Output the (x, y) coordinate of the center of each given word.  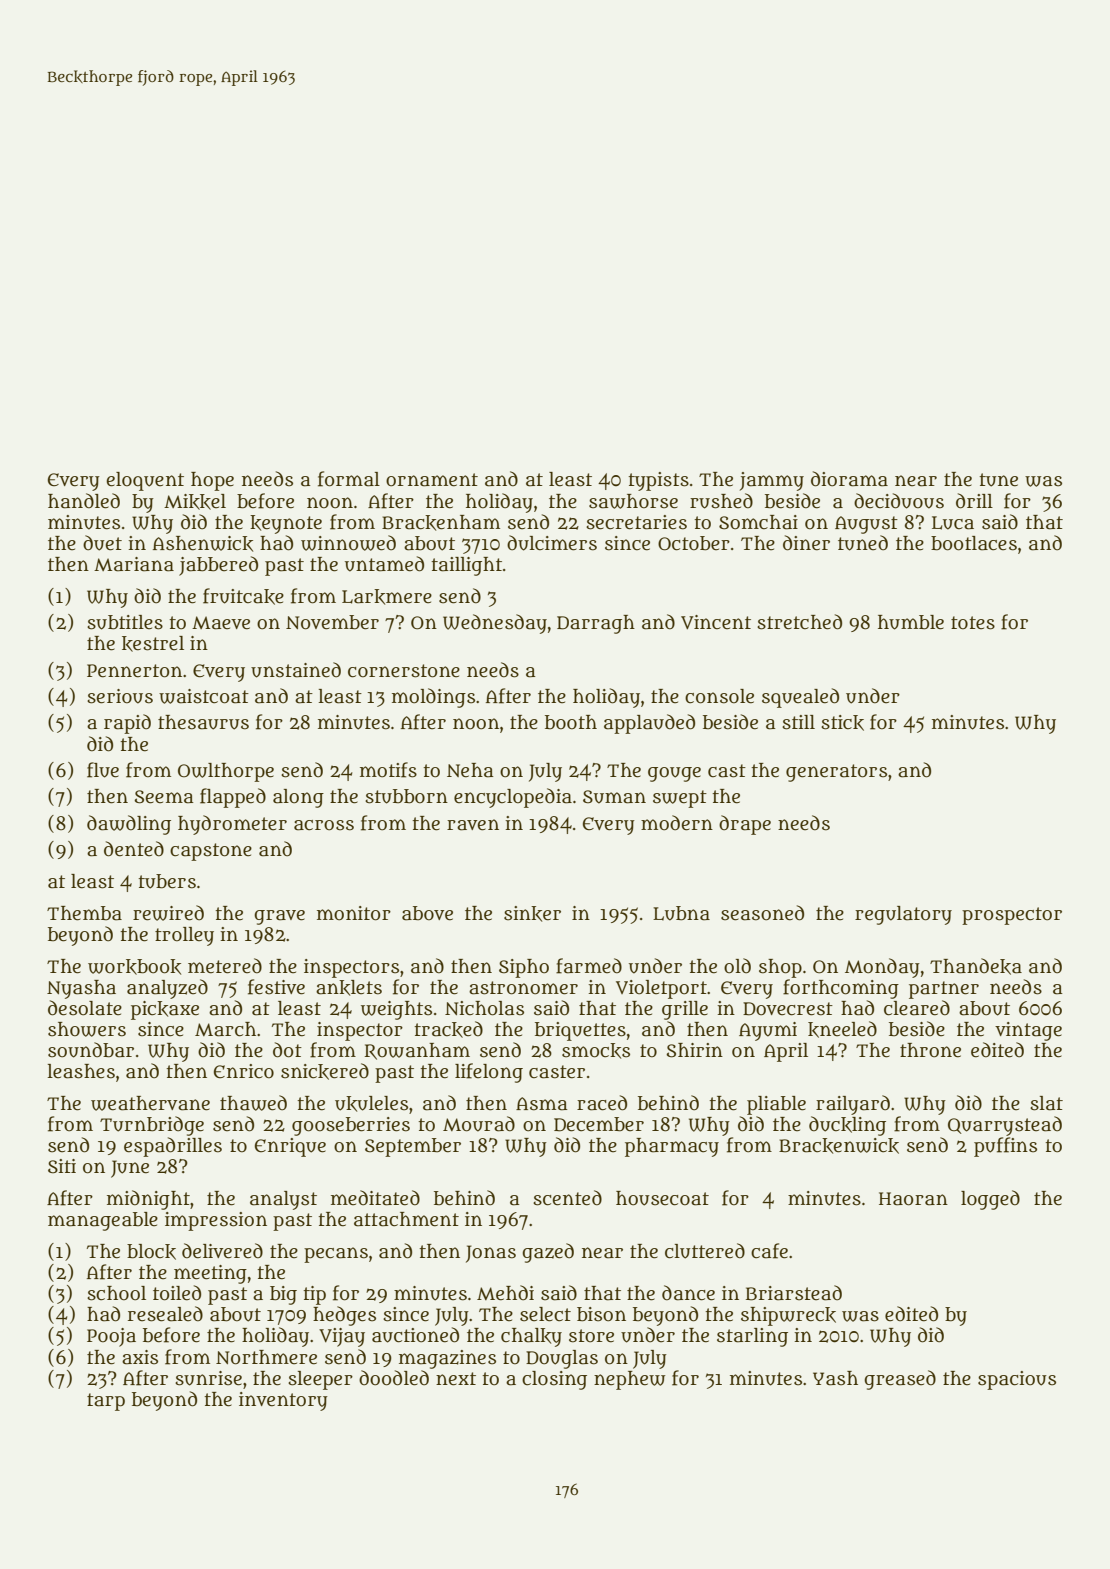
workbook (134, 967)
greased (900, 1380)
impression (216, 1221)
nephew (629, 1380)
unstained (296, 670)
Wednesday (495, 624)
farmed (589, 966)
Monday (882, 968)
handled (84, 501)
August (866, 525)
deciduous (899, 501)
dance (688, 1293)
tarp (106, 1402)
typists (658, 481)
